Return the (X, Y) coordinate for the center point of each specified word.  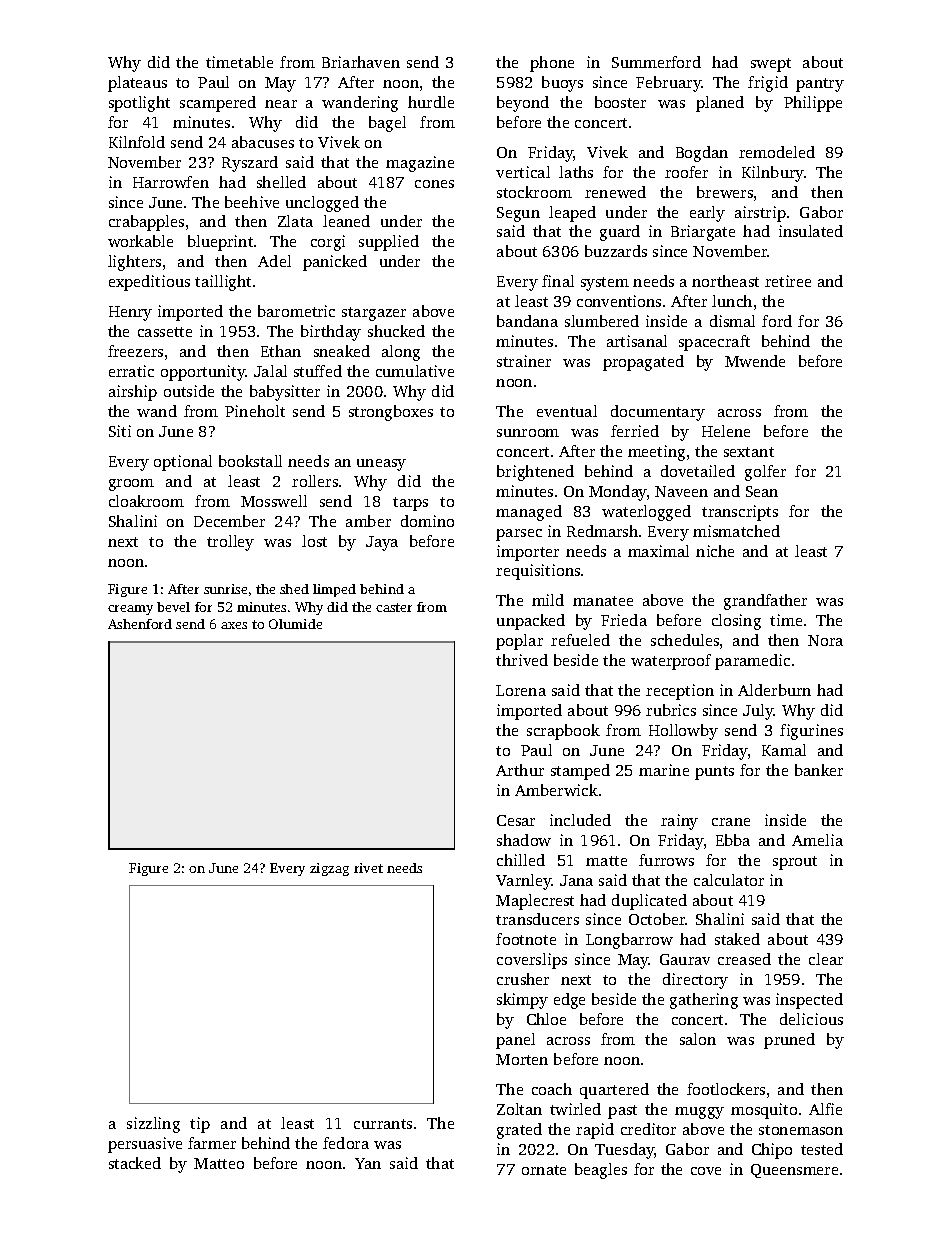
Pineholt (255, 411)
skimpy (522, 1001)
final (558, 281)
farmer (212, 1143)
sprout (795, 863)
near (281, 104)
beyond (523, 104)
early (707, 214)
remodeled (777, 152)
